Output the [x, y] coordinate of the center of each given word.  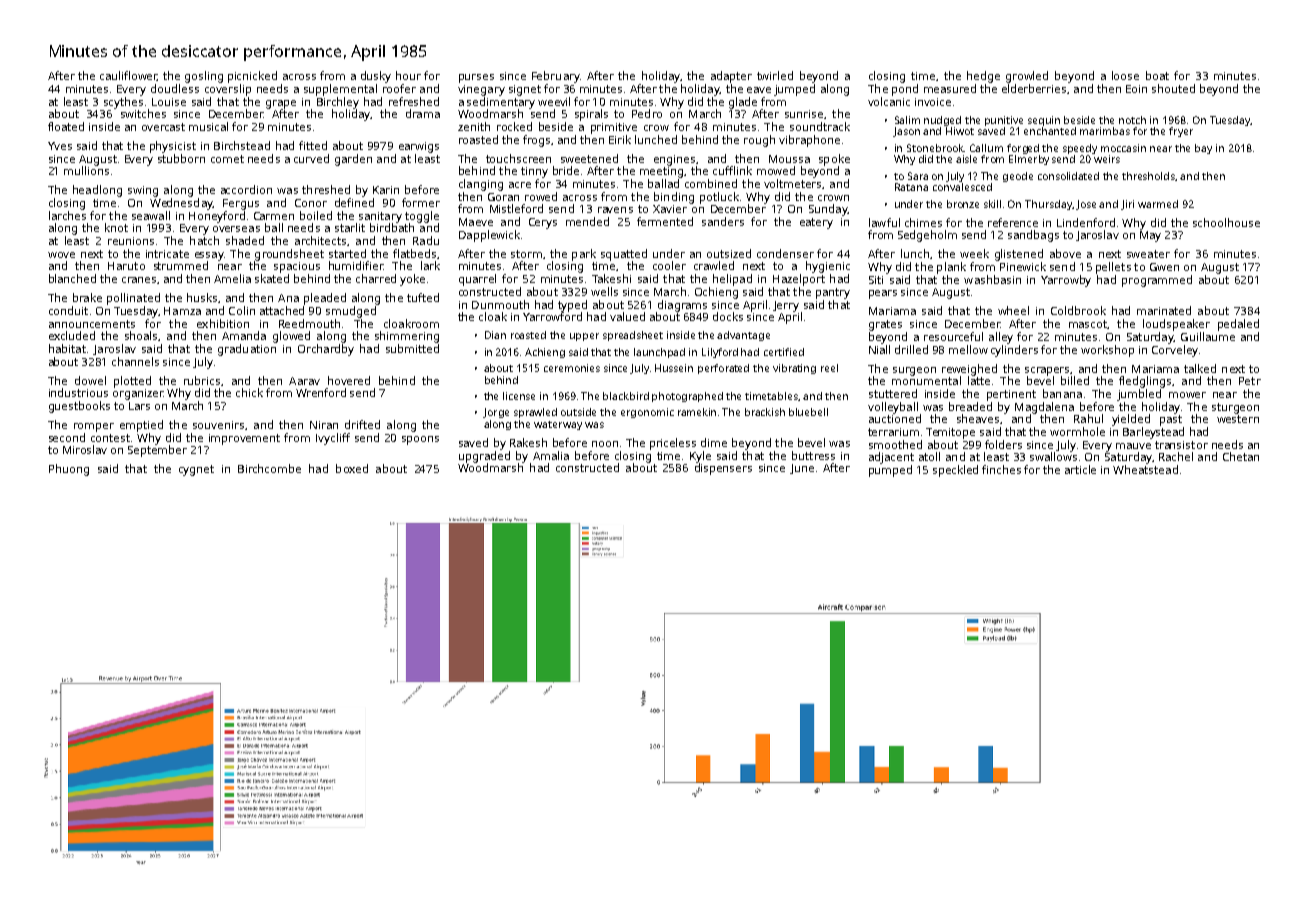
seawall [151, 215]
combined [711, 183]
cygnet [196, 470]
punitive [1004, 121]
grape [281, 104]
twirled [775, 75]
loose [1125, 75]
